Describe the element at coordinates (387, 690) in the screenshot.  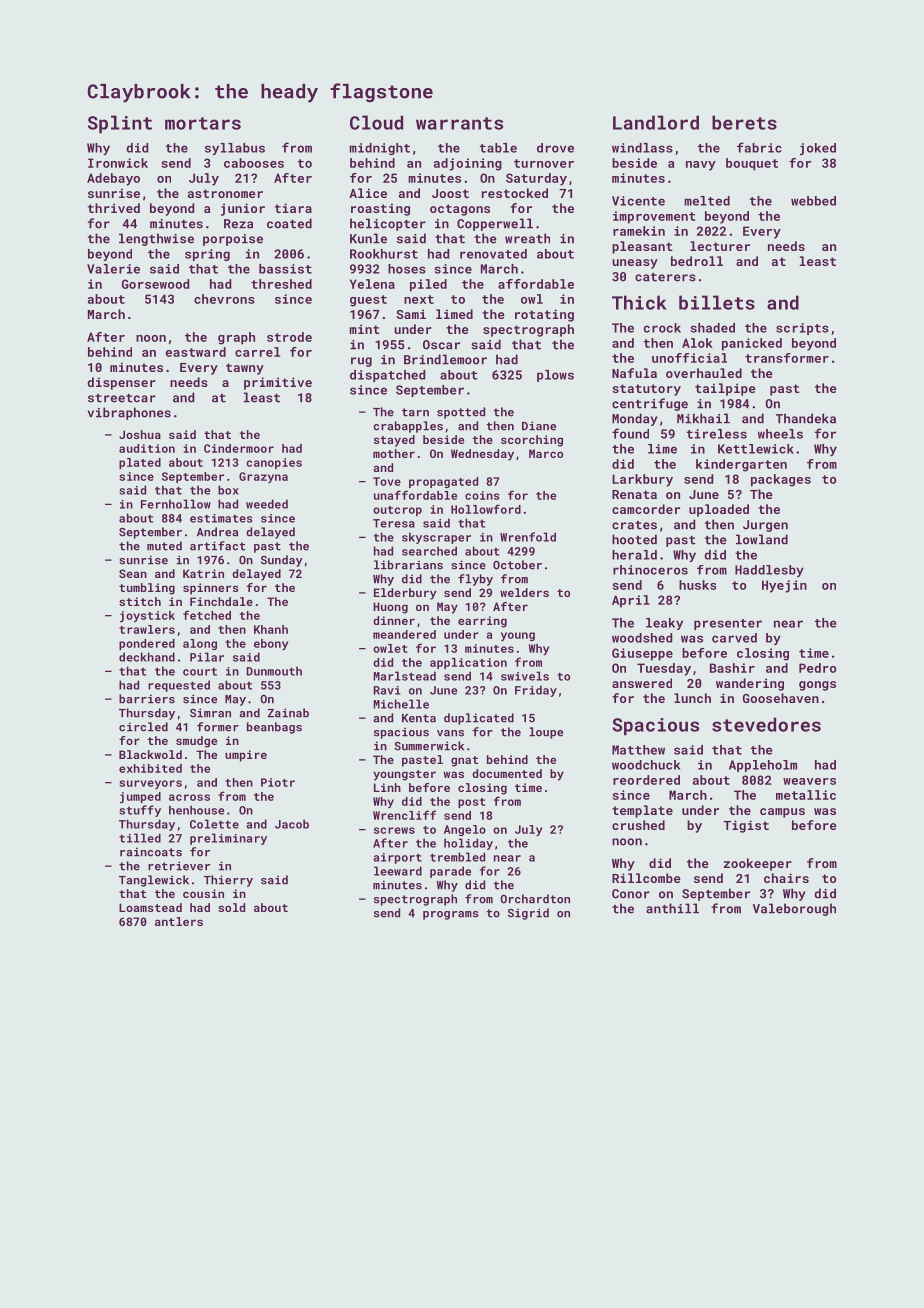
I see `Ravi` at that location.
